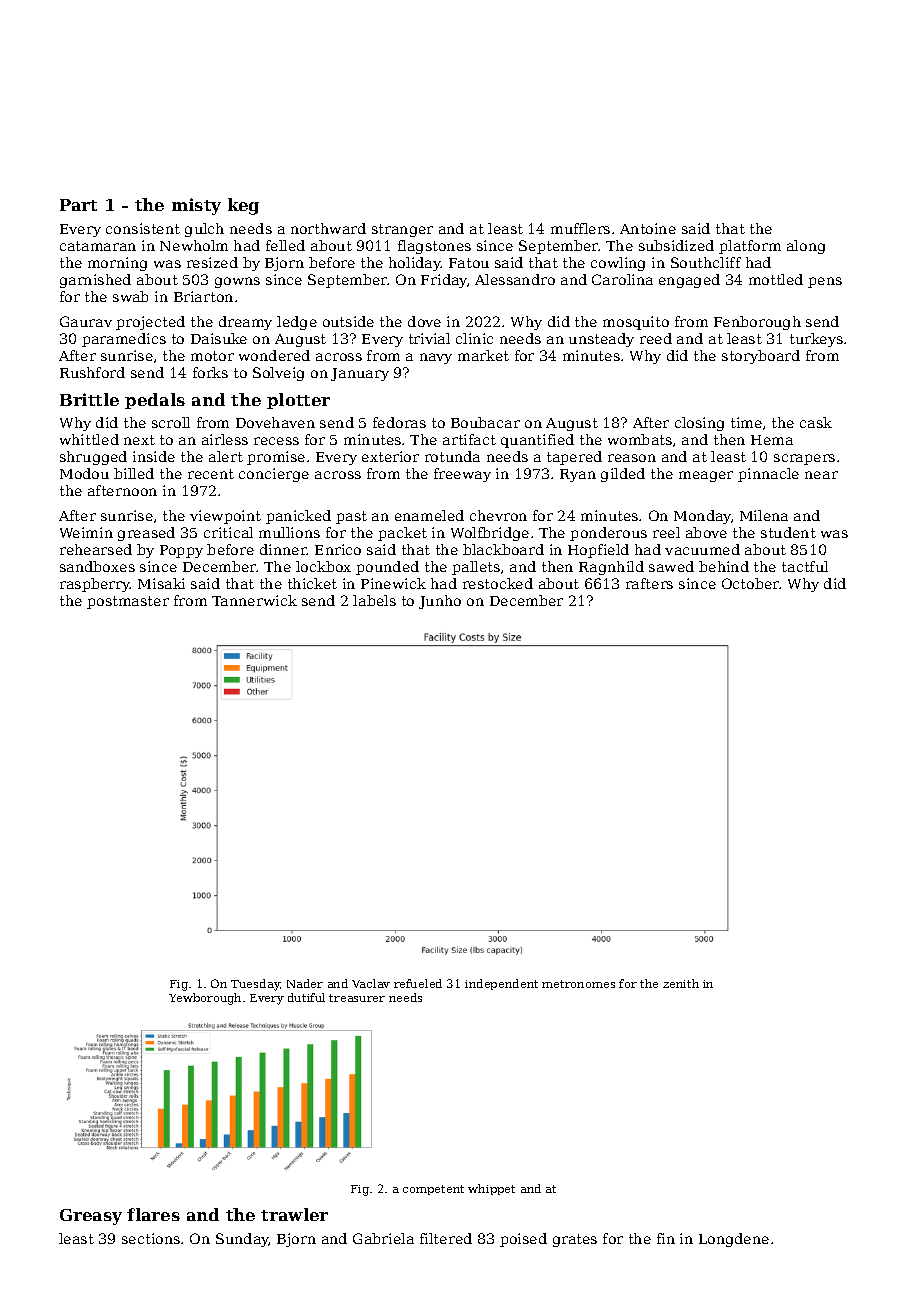 The image size is (908, 1316). Describe the element at coordinates (254, 600) in the page. I see `Tannerwick` at that location.
